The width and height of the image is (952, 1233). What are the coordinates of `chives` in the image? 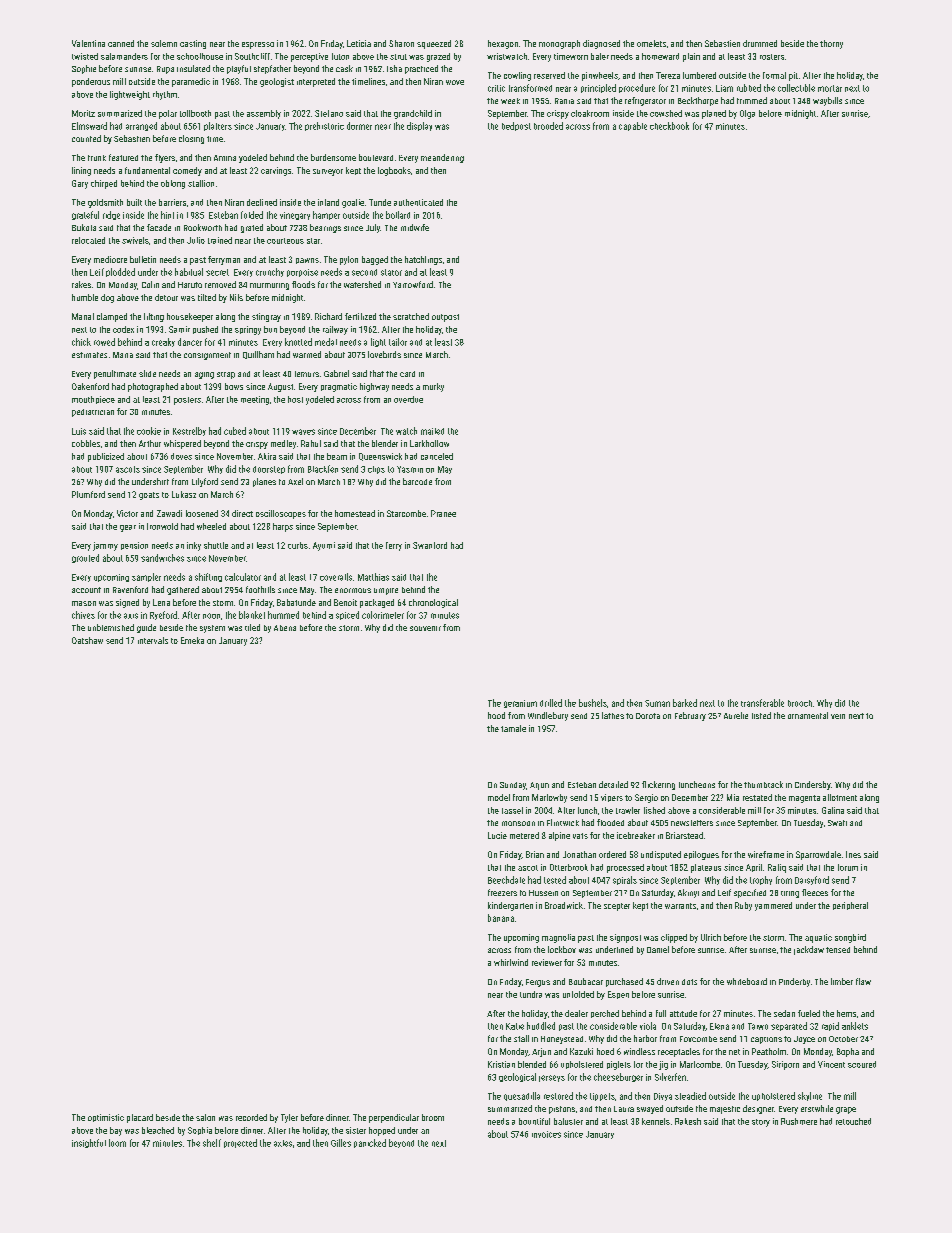 It's located at (83, 615).
